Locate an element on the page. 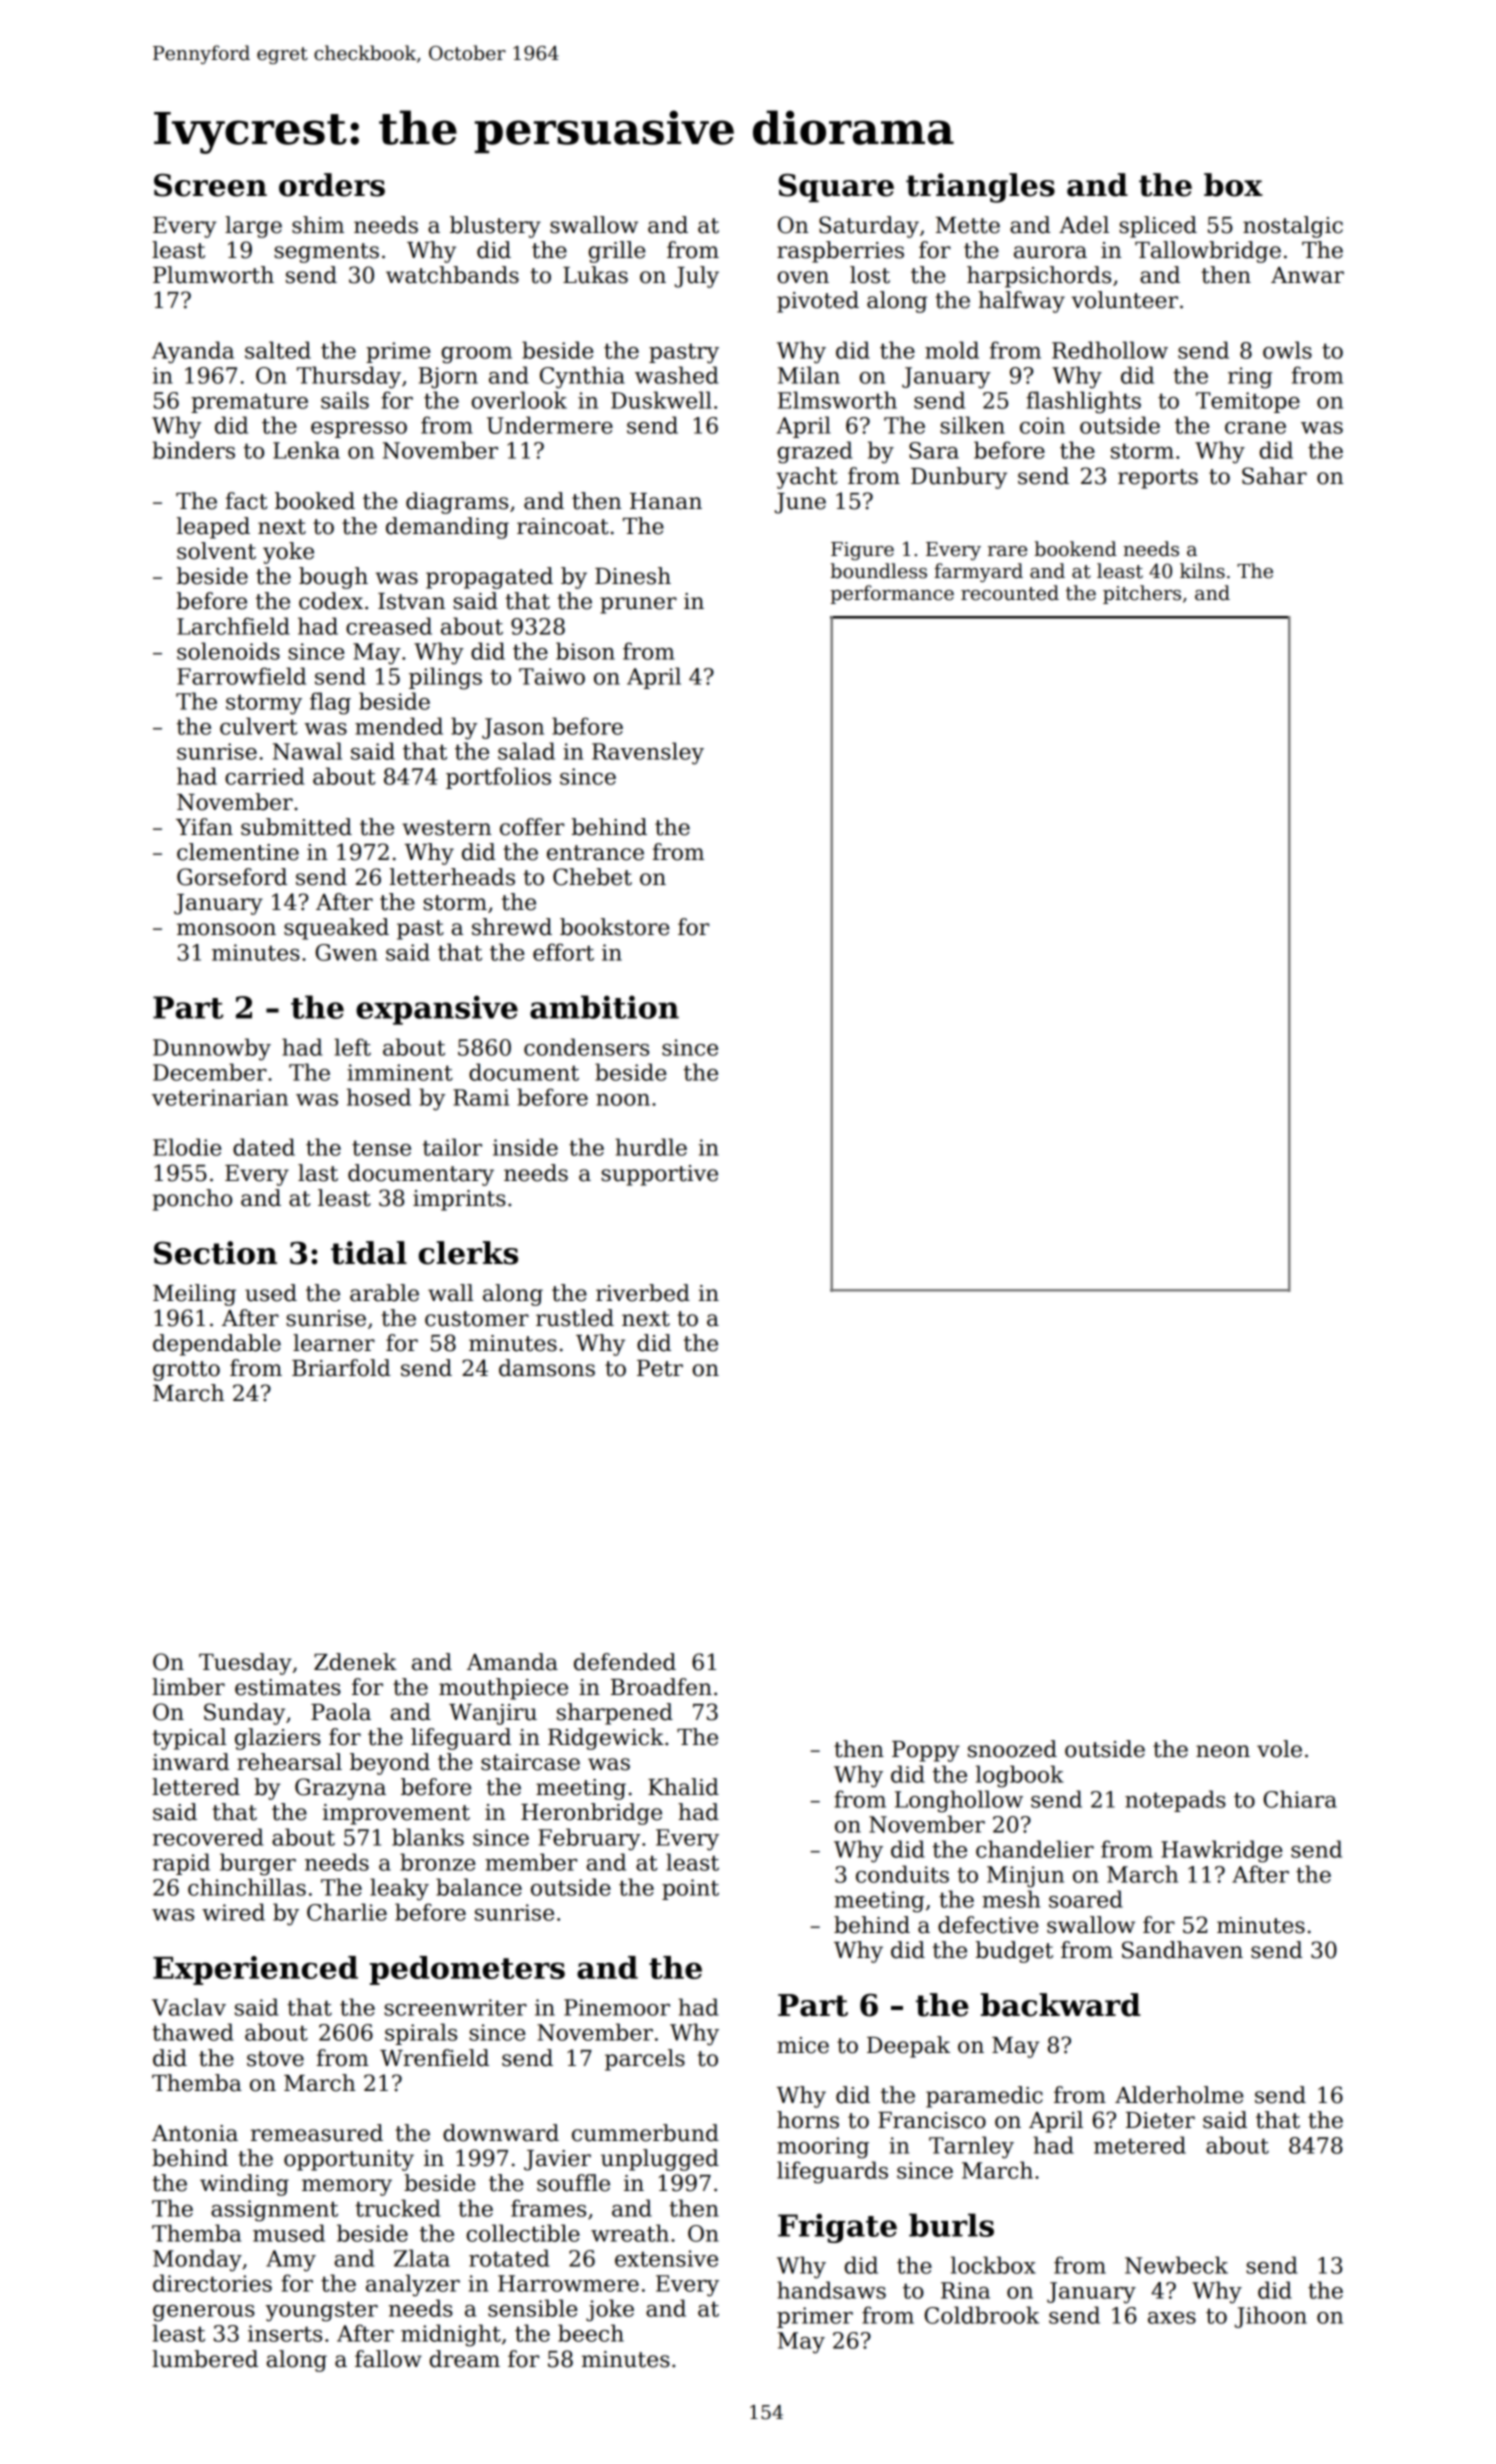 The image size is (1496, 2464). vole is located at coordinates (1279, 1749).
